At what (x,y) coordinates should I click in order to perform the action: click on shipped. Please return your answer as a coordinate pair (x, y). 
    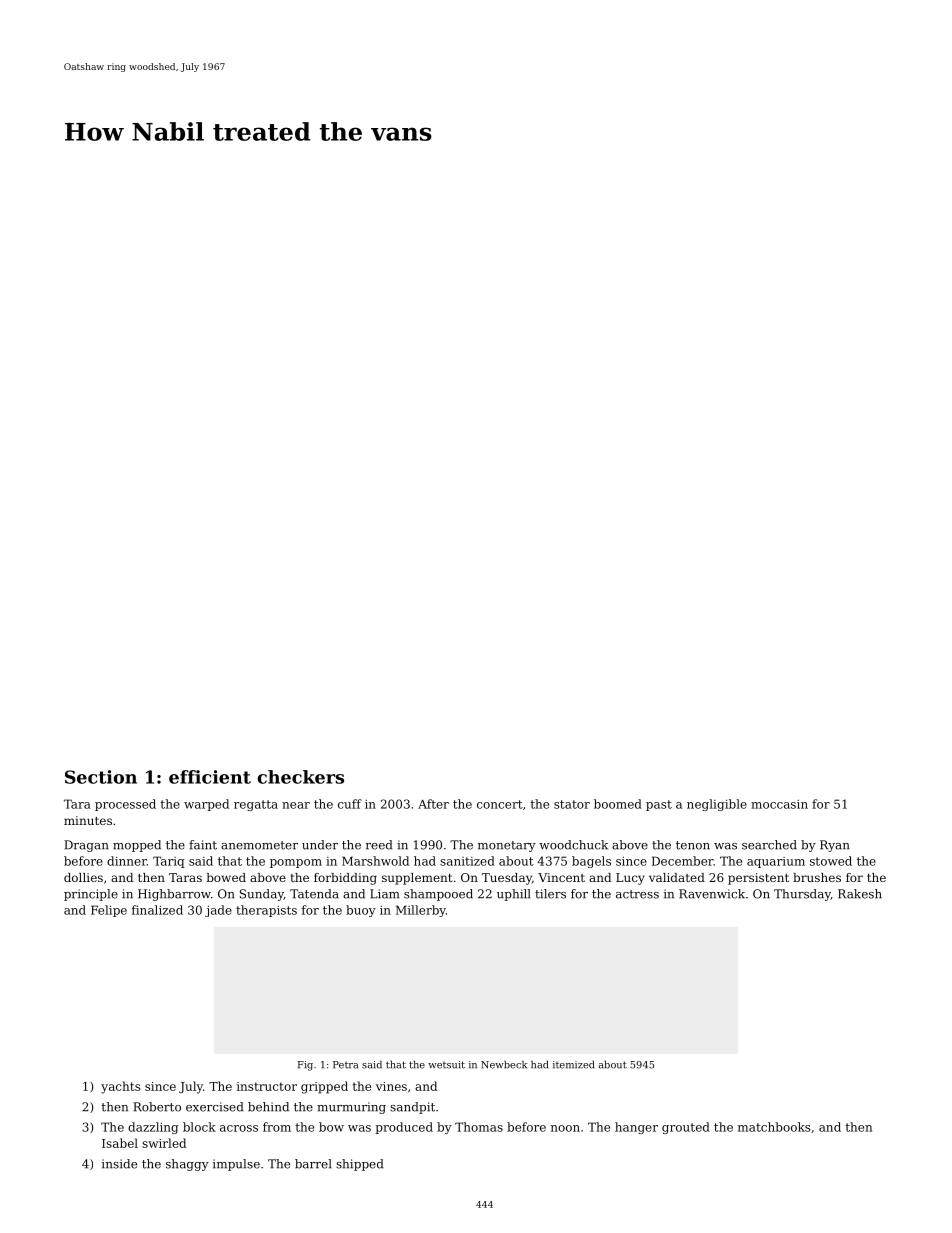
    Looking at the image, I should click on (359, 1165).
